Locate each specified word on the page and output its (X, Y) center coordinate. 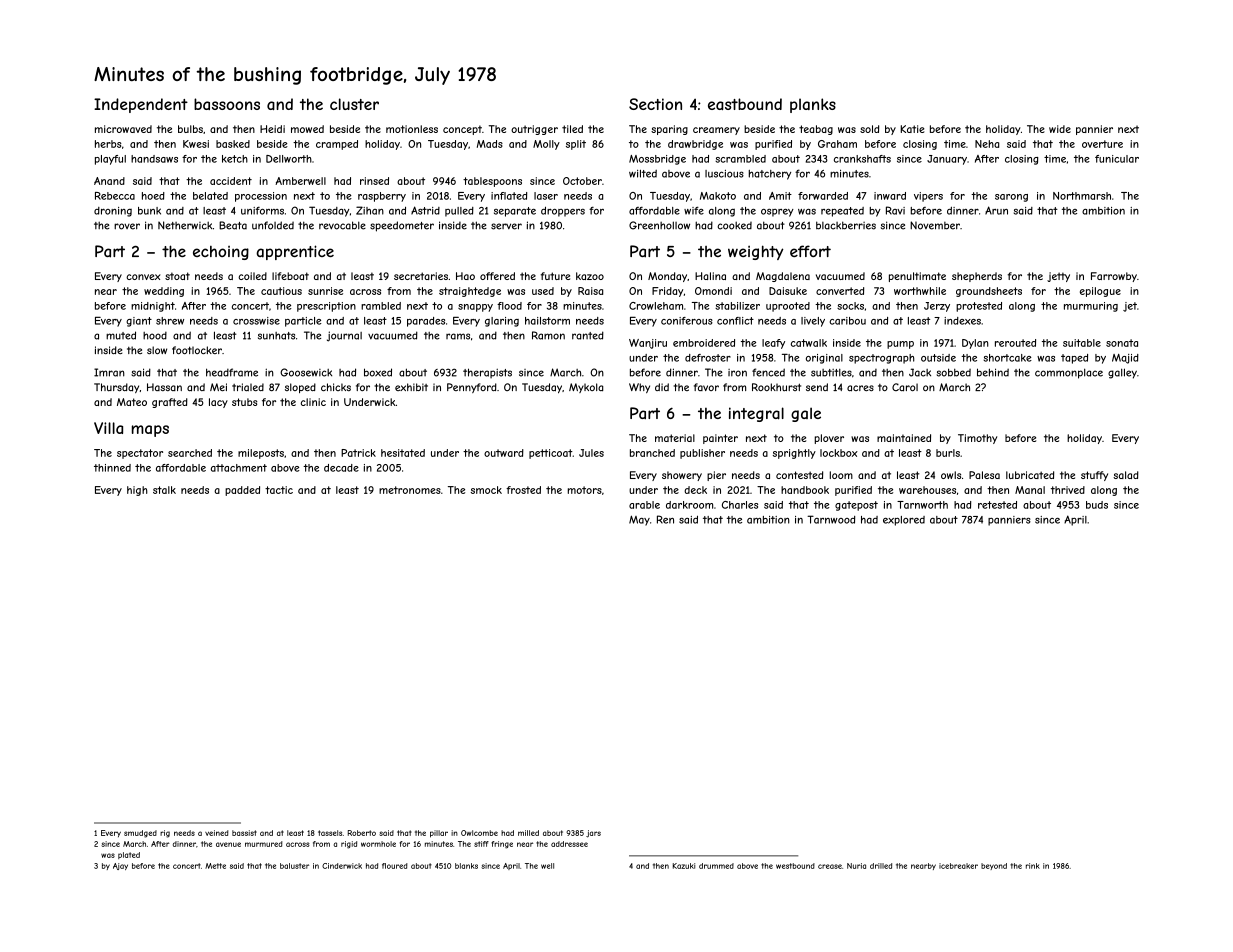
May (639, 520)
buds (1097, 505)
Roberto (362, 833)
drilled (881, 866)
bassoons (227, 104)
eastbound (745, 104)
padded (242, 491)
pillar (439, 834)
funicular (1117, 159)
